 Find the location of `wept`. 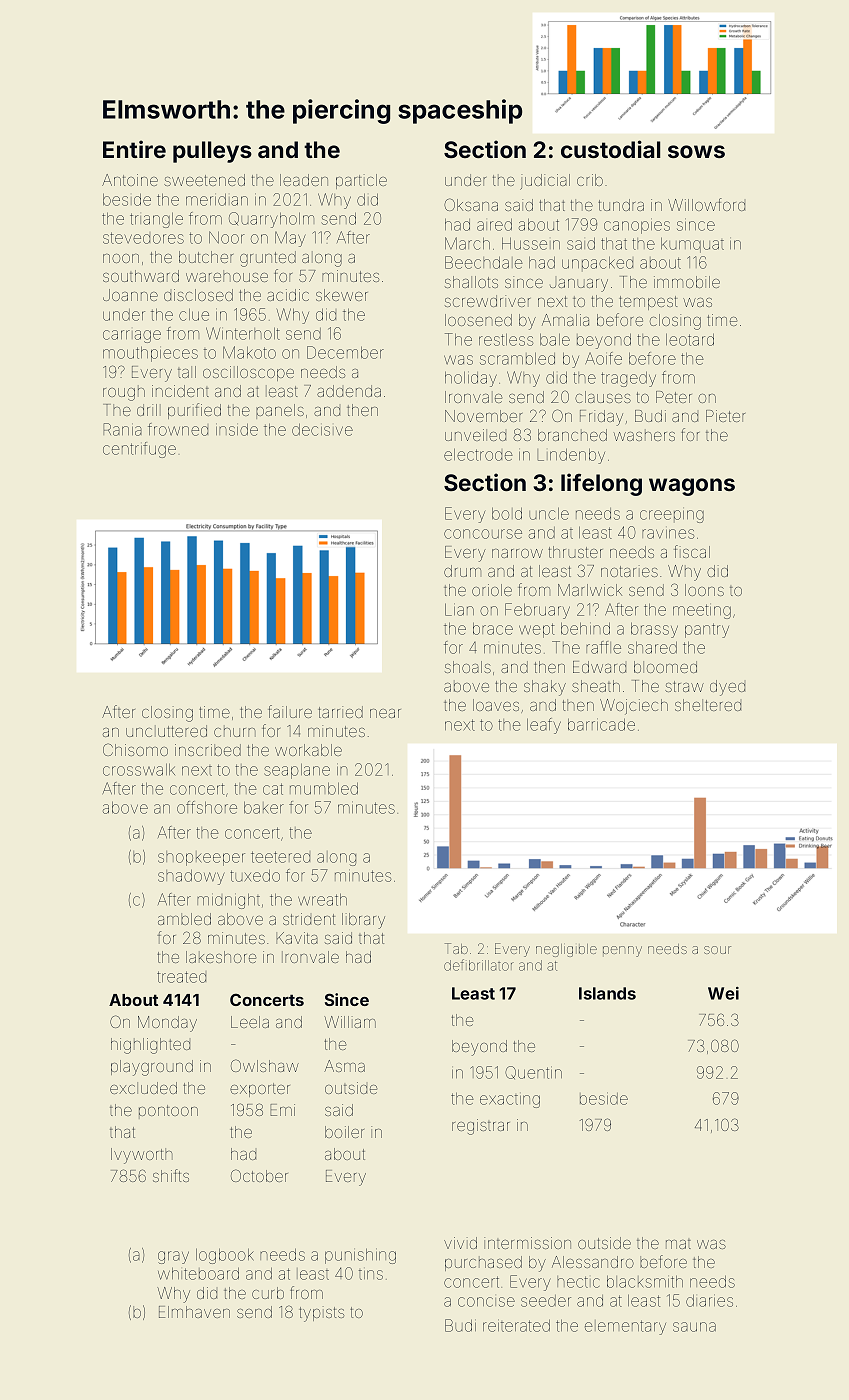

wept is located at coordinates (537, 630).
